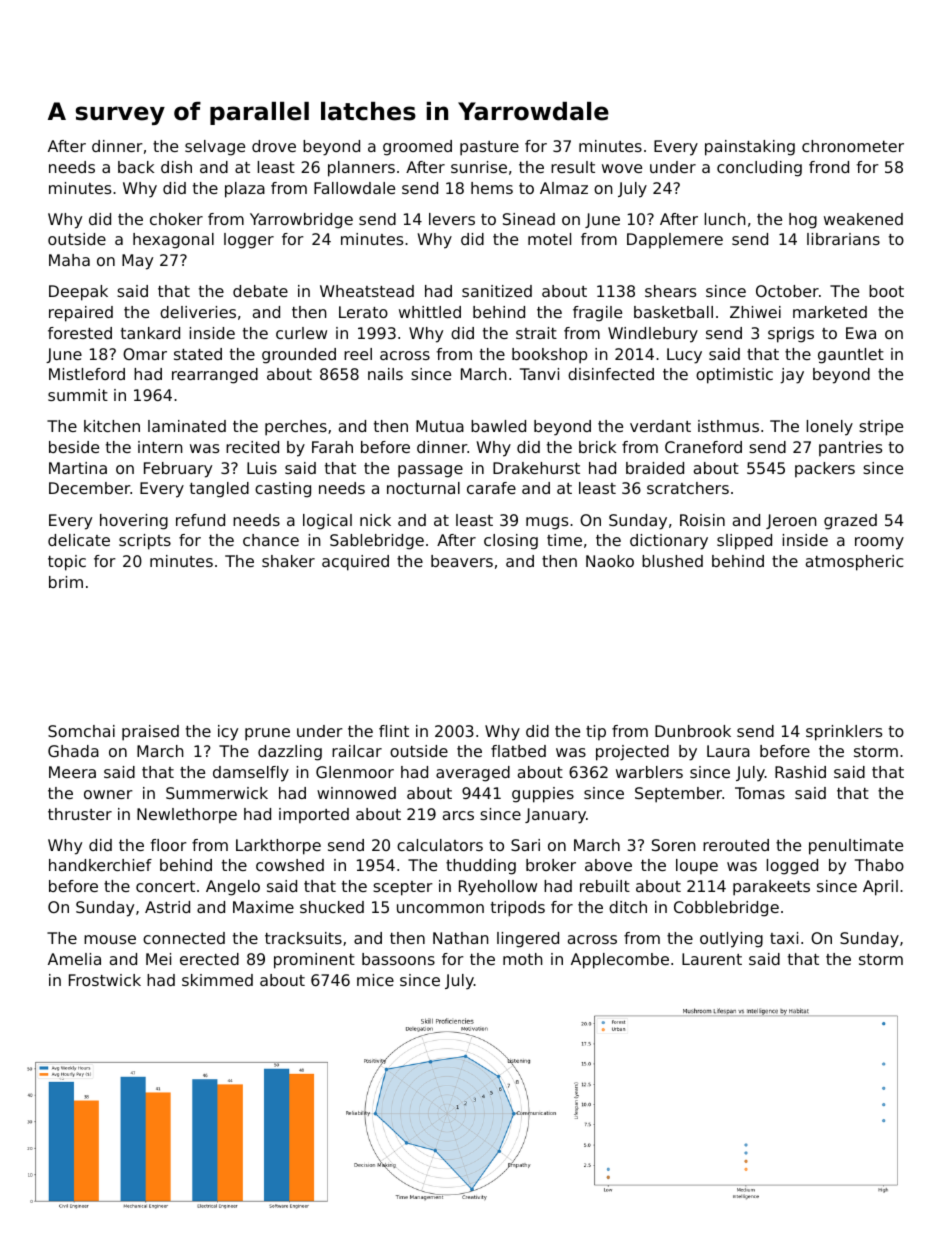 This screenshot has height=1233, width=952. Describe the element at coordinates (844, 733) in the screenshot. I see `sprinklers` at that location.
